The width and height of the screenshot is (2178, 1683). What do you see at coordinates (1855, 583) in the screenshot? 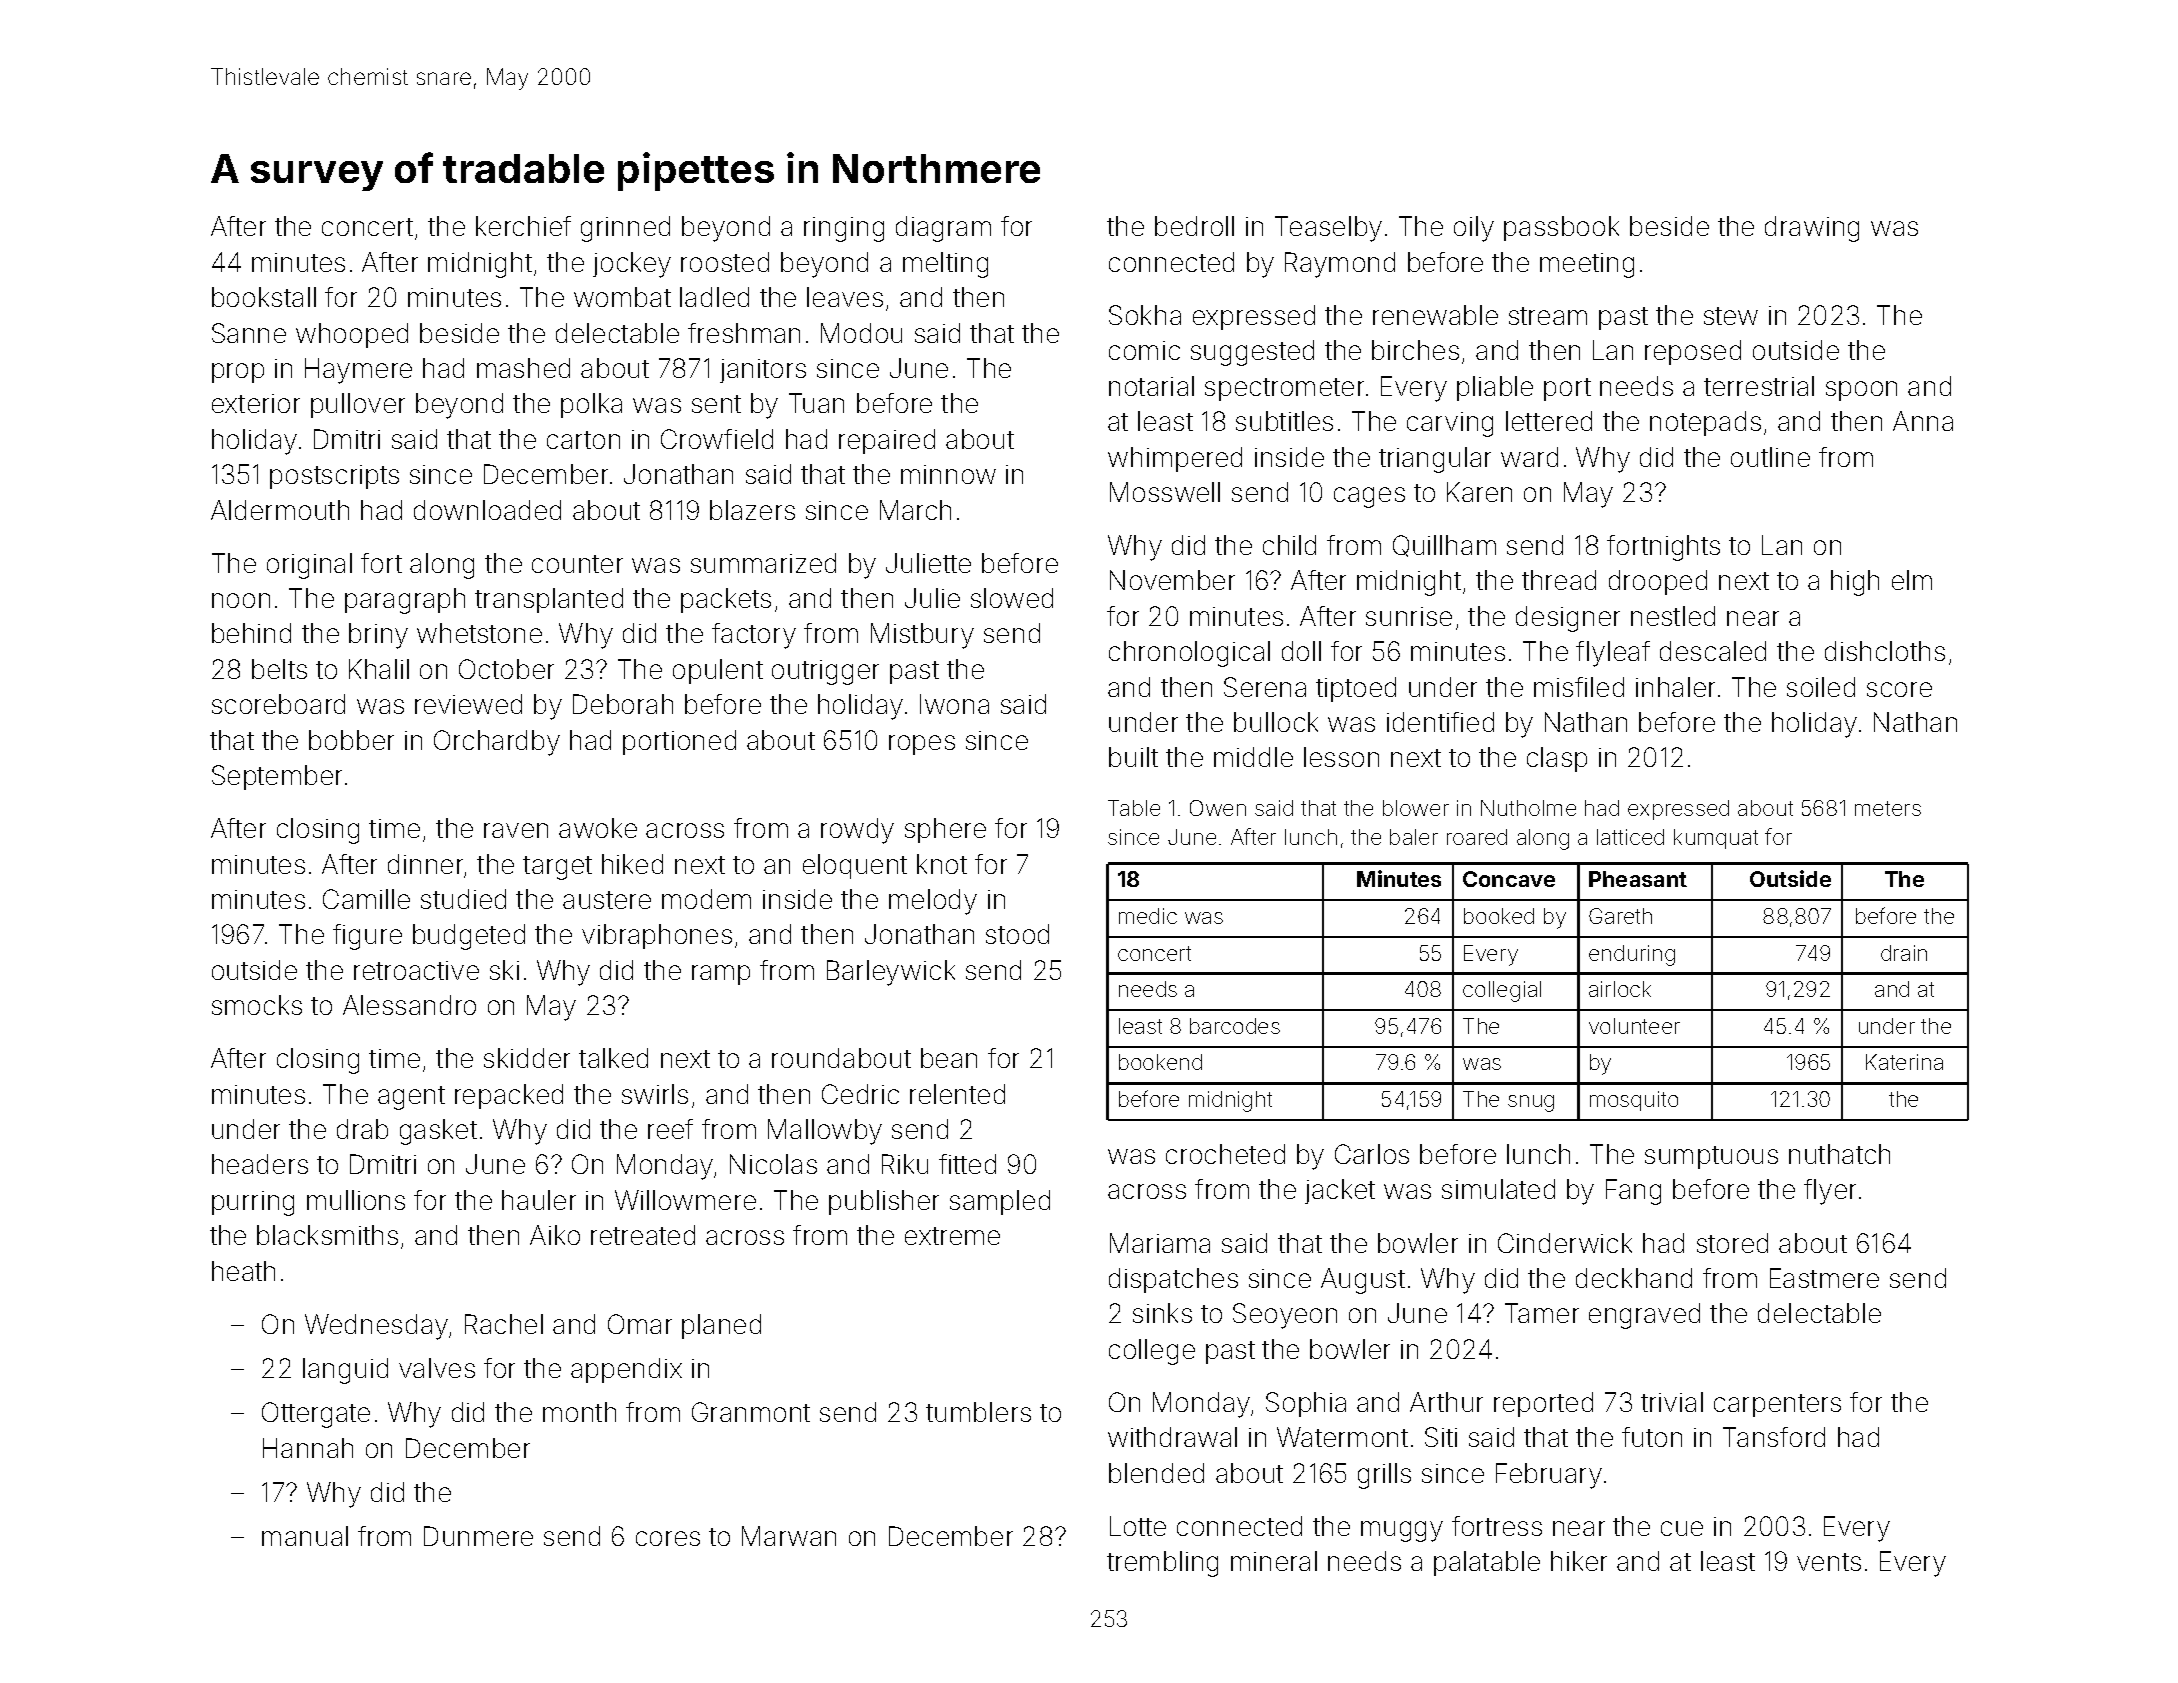
I see `high` at bounding box center [1855, 583].
